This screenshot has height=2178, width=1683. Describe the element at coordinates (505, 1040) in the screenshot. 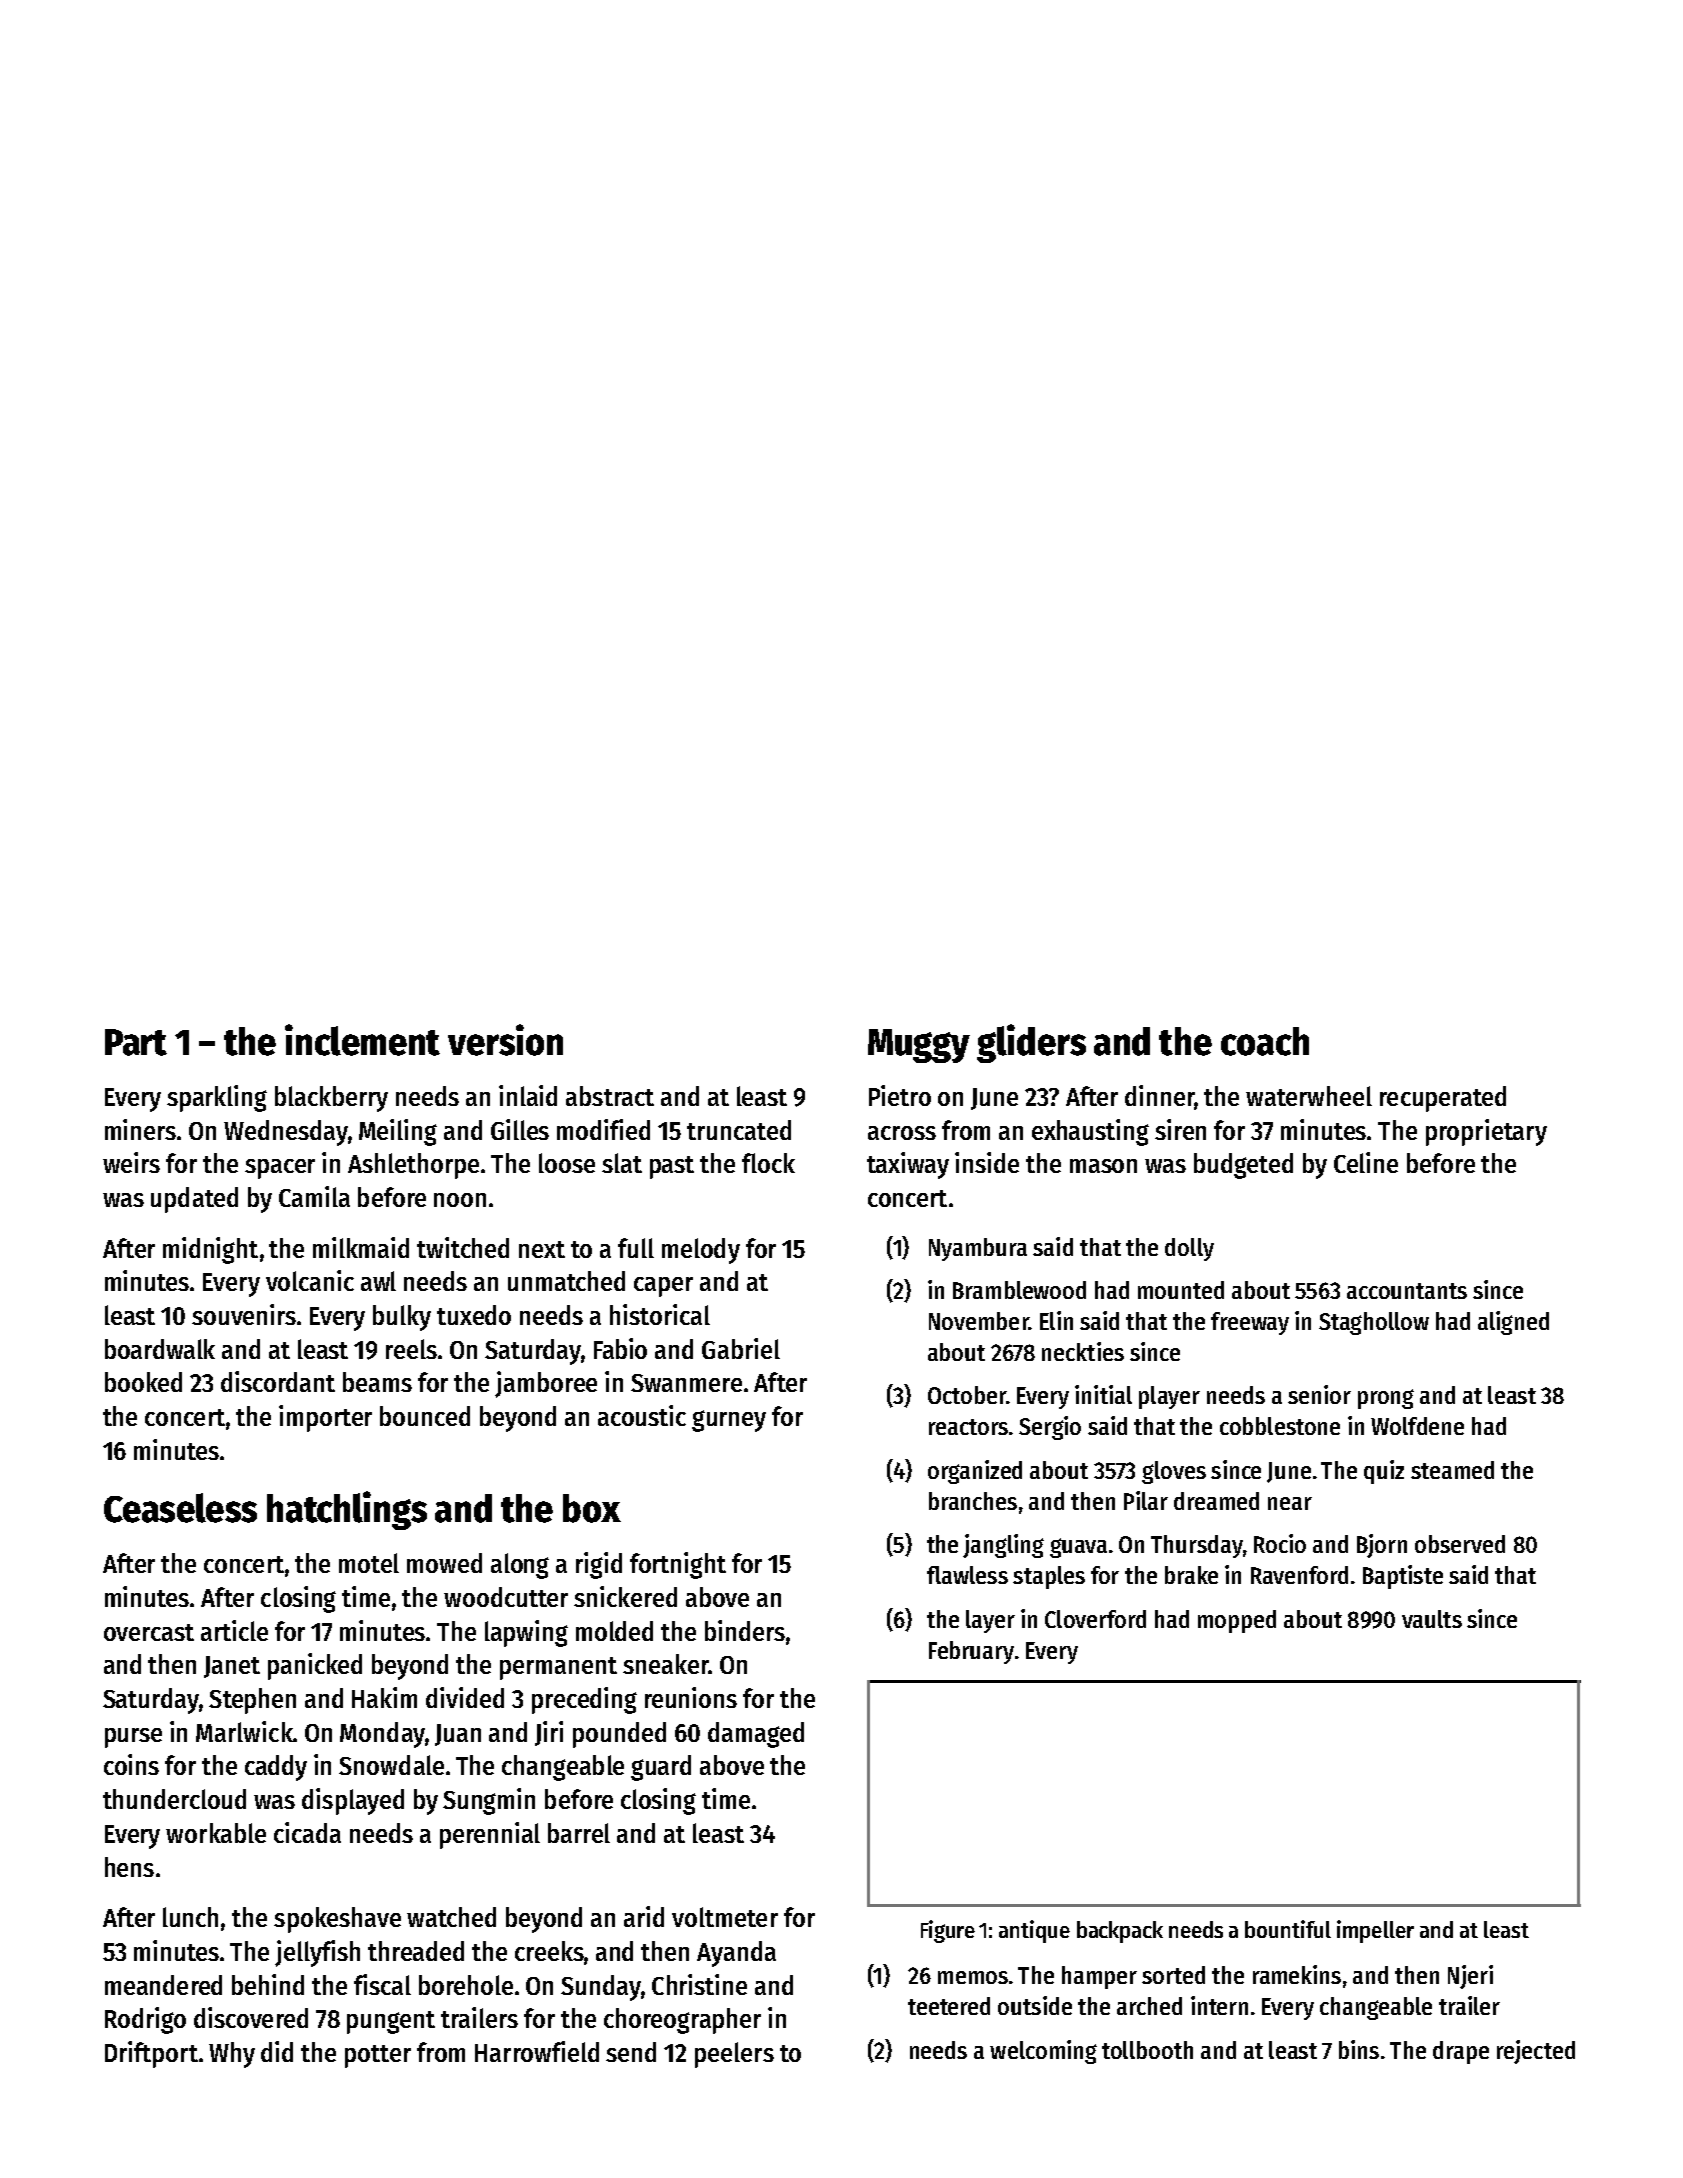

I see `version` at that location.
